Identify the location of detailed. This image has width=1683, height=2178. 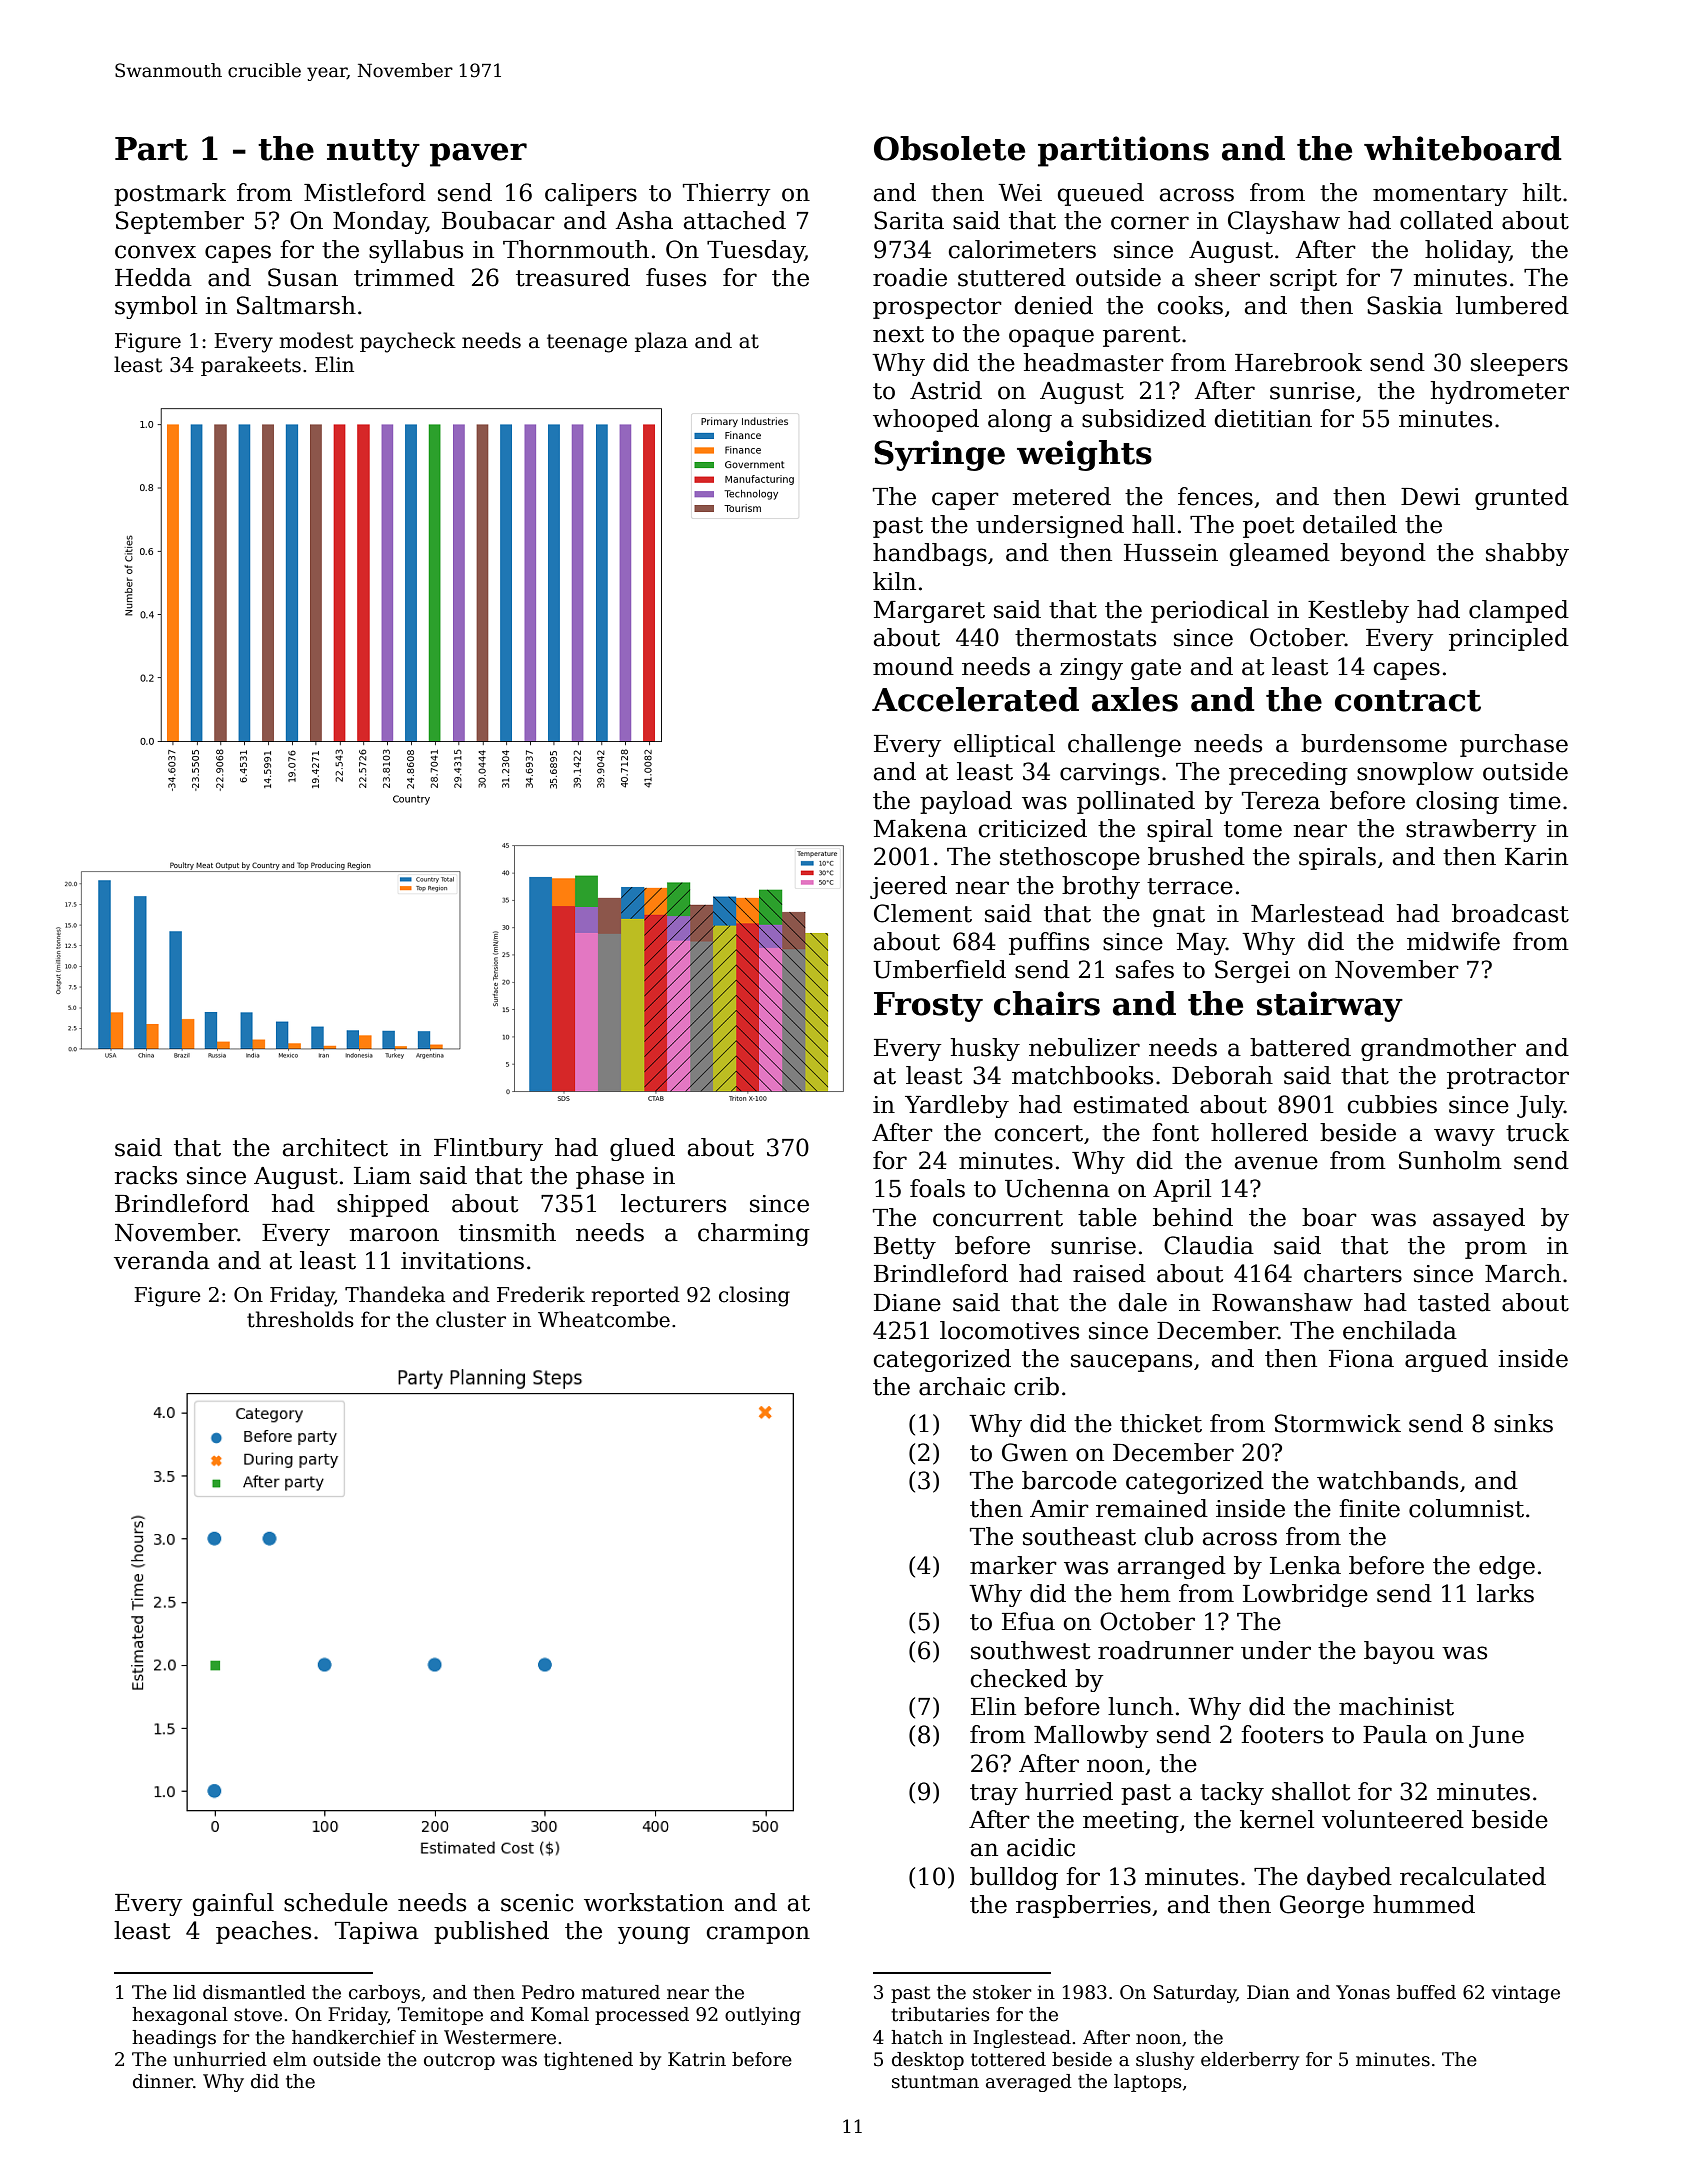
(1350, 524).
